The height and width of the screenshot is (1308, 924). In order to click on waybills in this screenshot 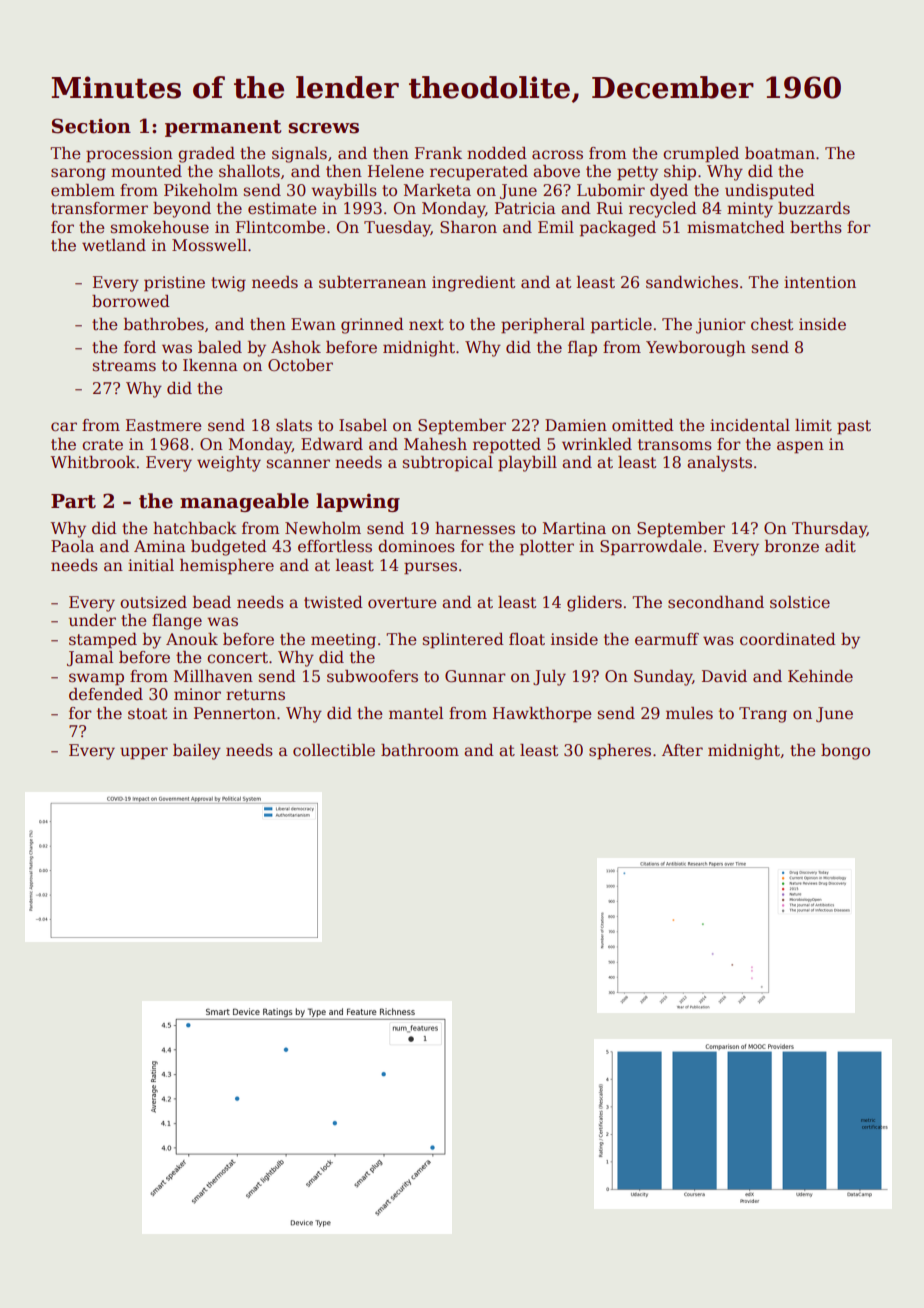, I will do `click(344, 192)`.
